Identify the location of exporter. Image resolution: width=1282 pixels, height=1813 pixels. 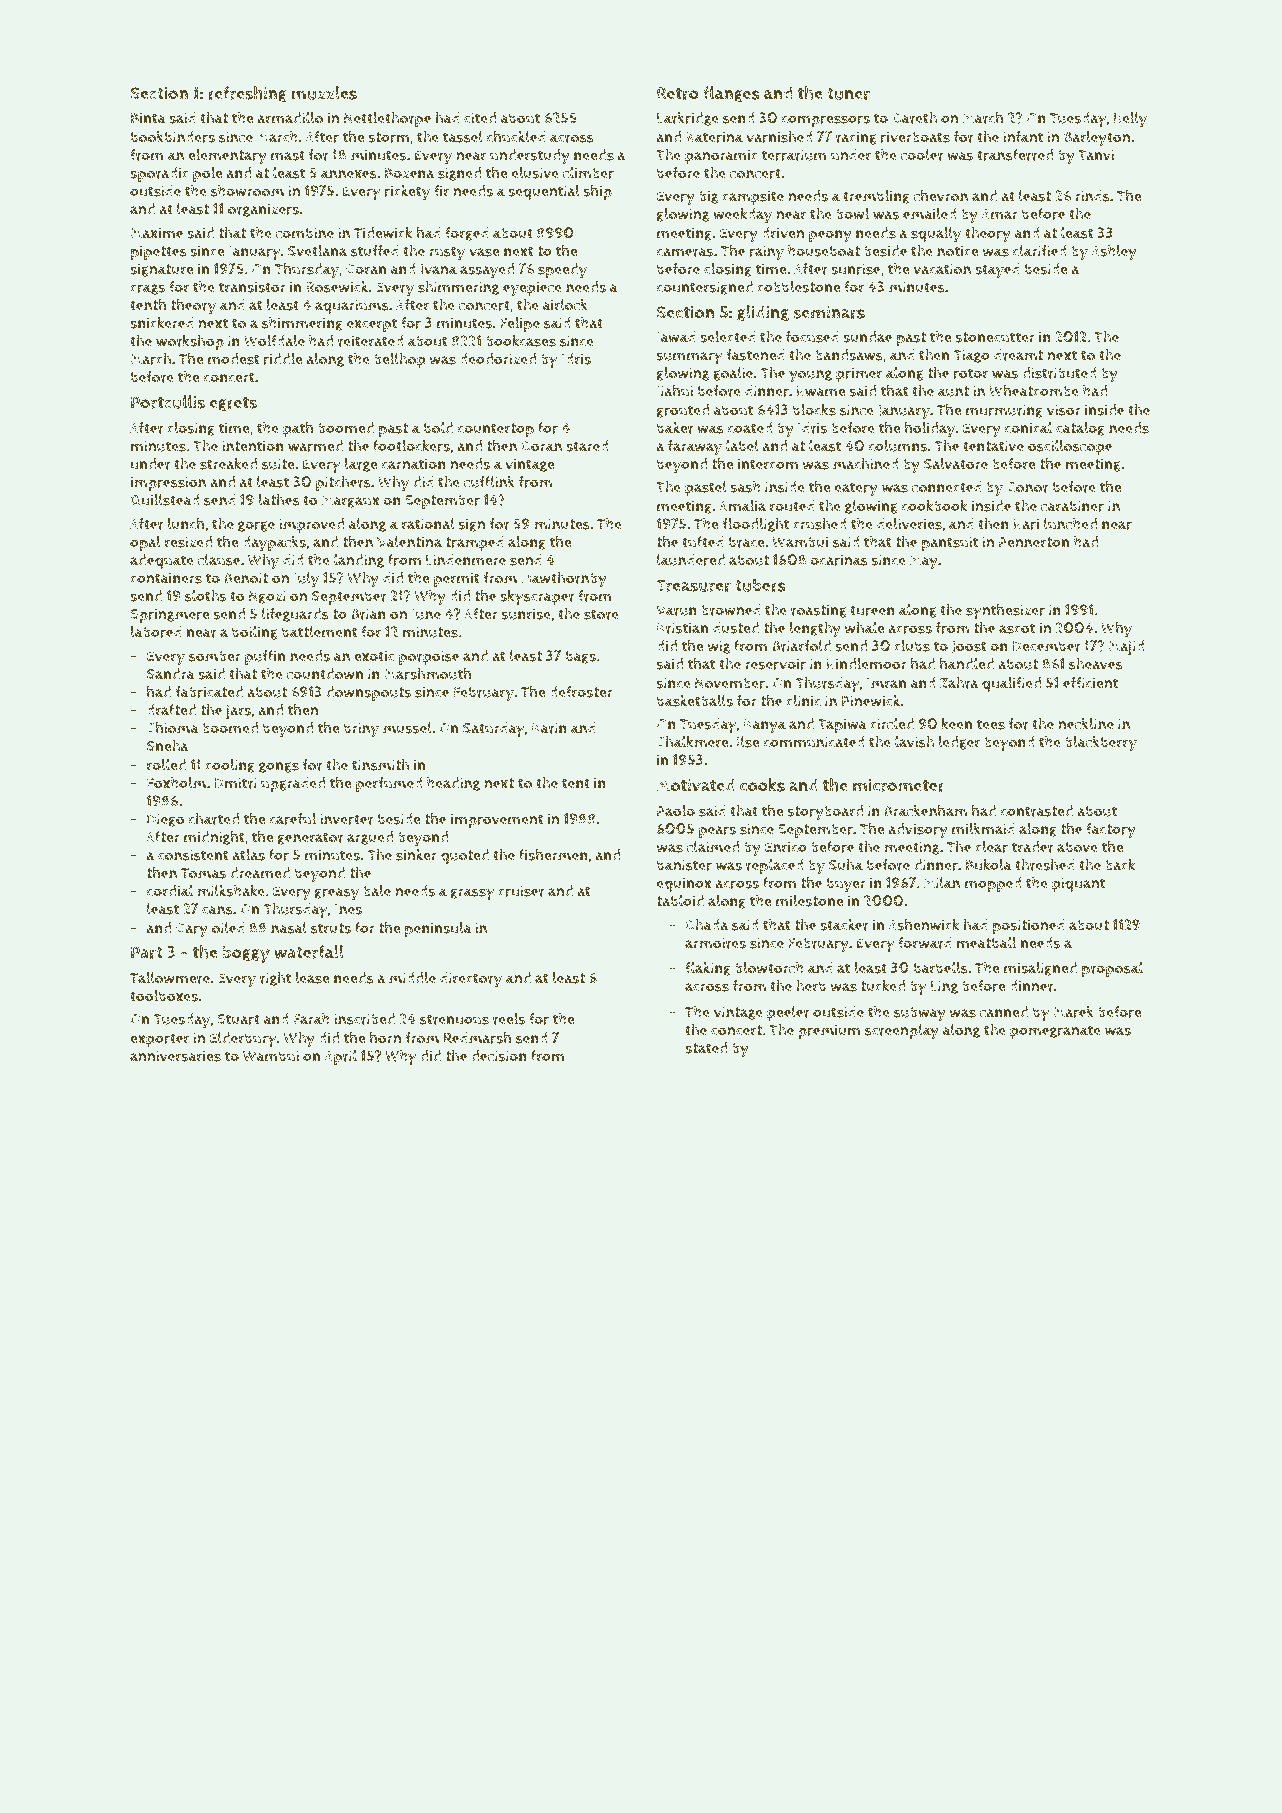
(159, 1040).
